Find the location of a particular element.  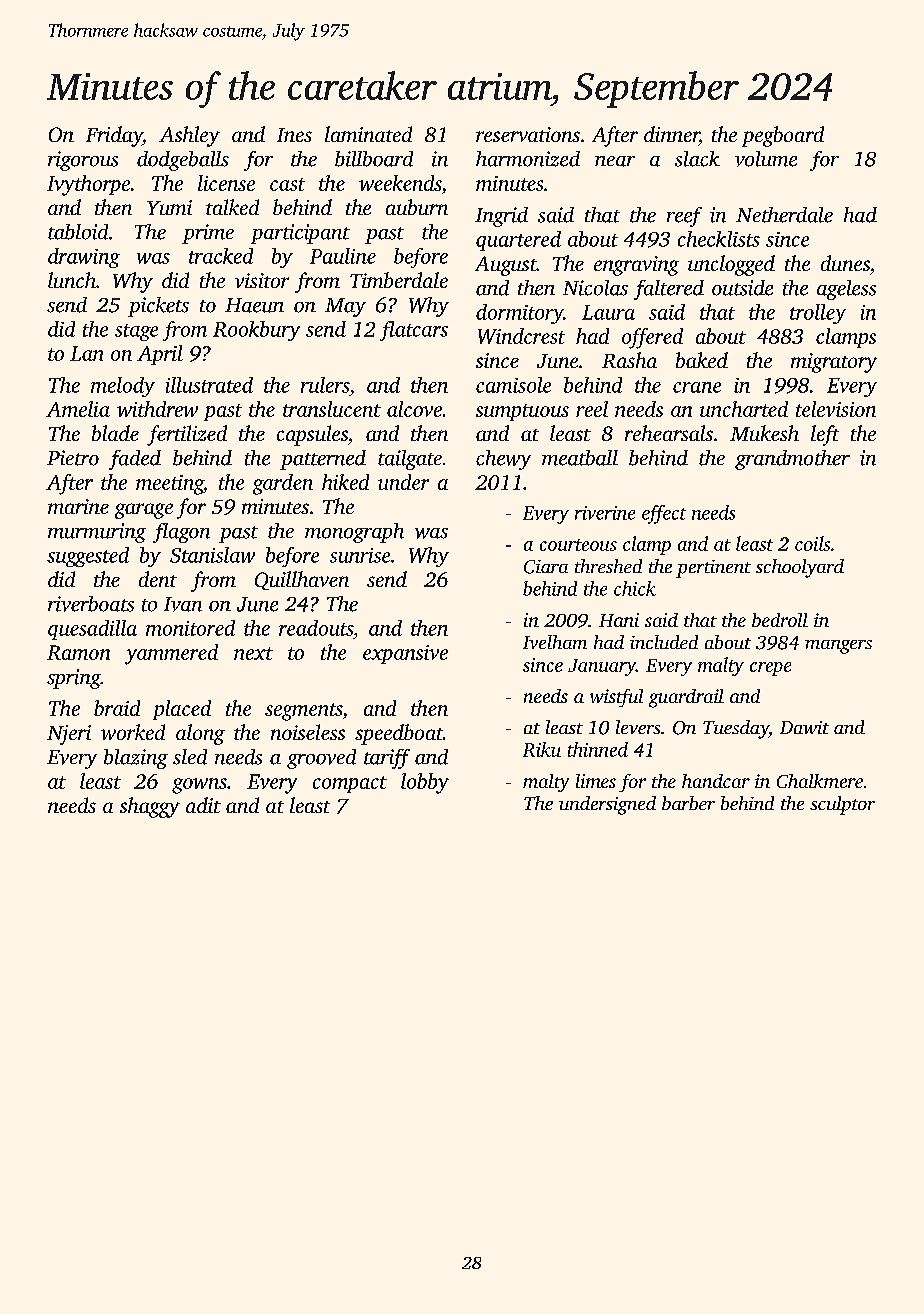

cast is located at coordinates (287, 184).
